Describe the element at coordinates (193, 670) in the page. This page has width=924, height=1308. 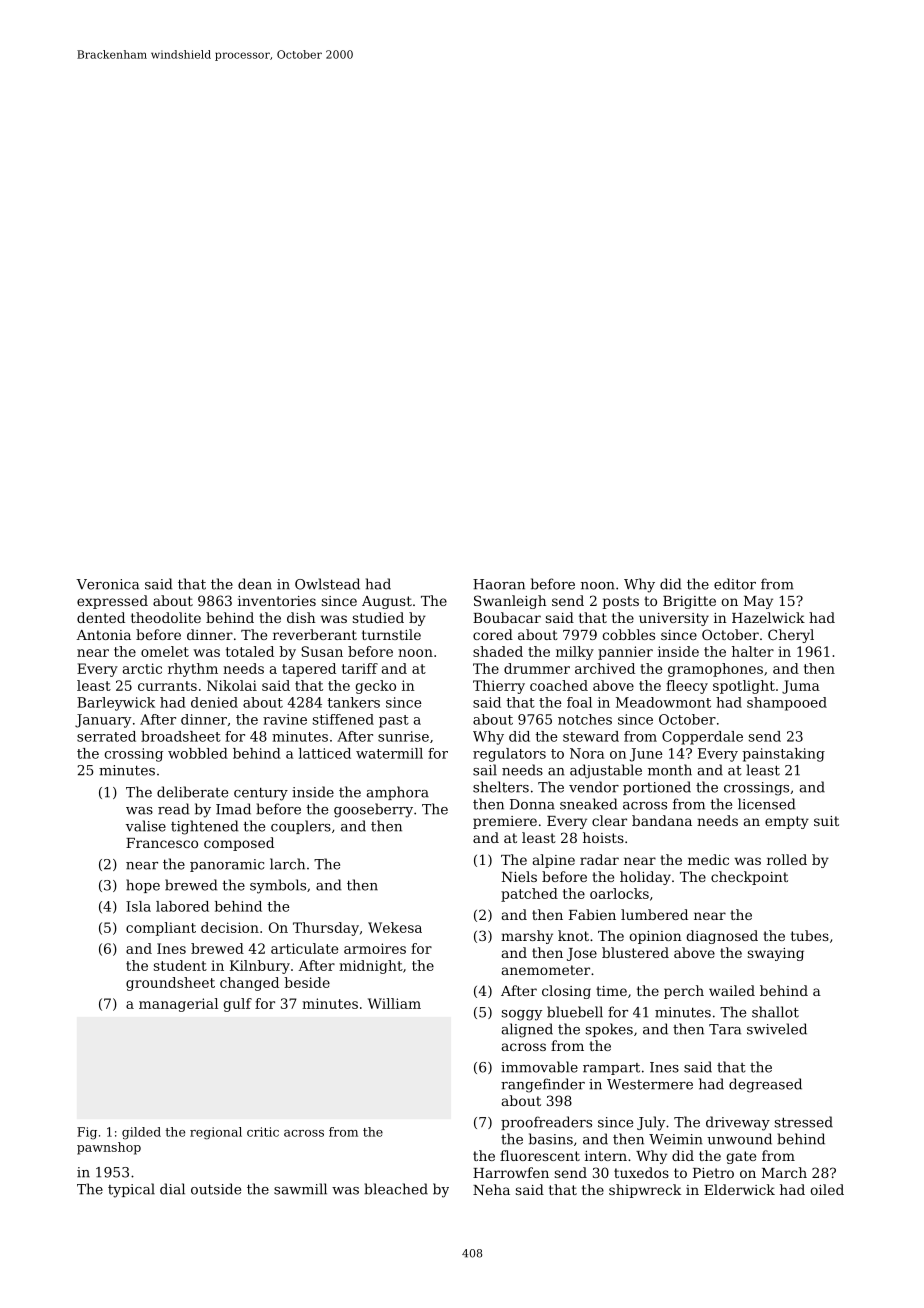
I see `rhythm` at that location.
